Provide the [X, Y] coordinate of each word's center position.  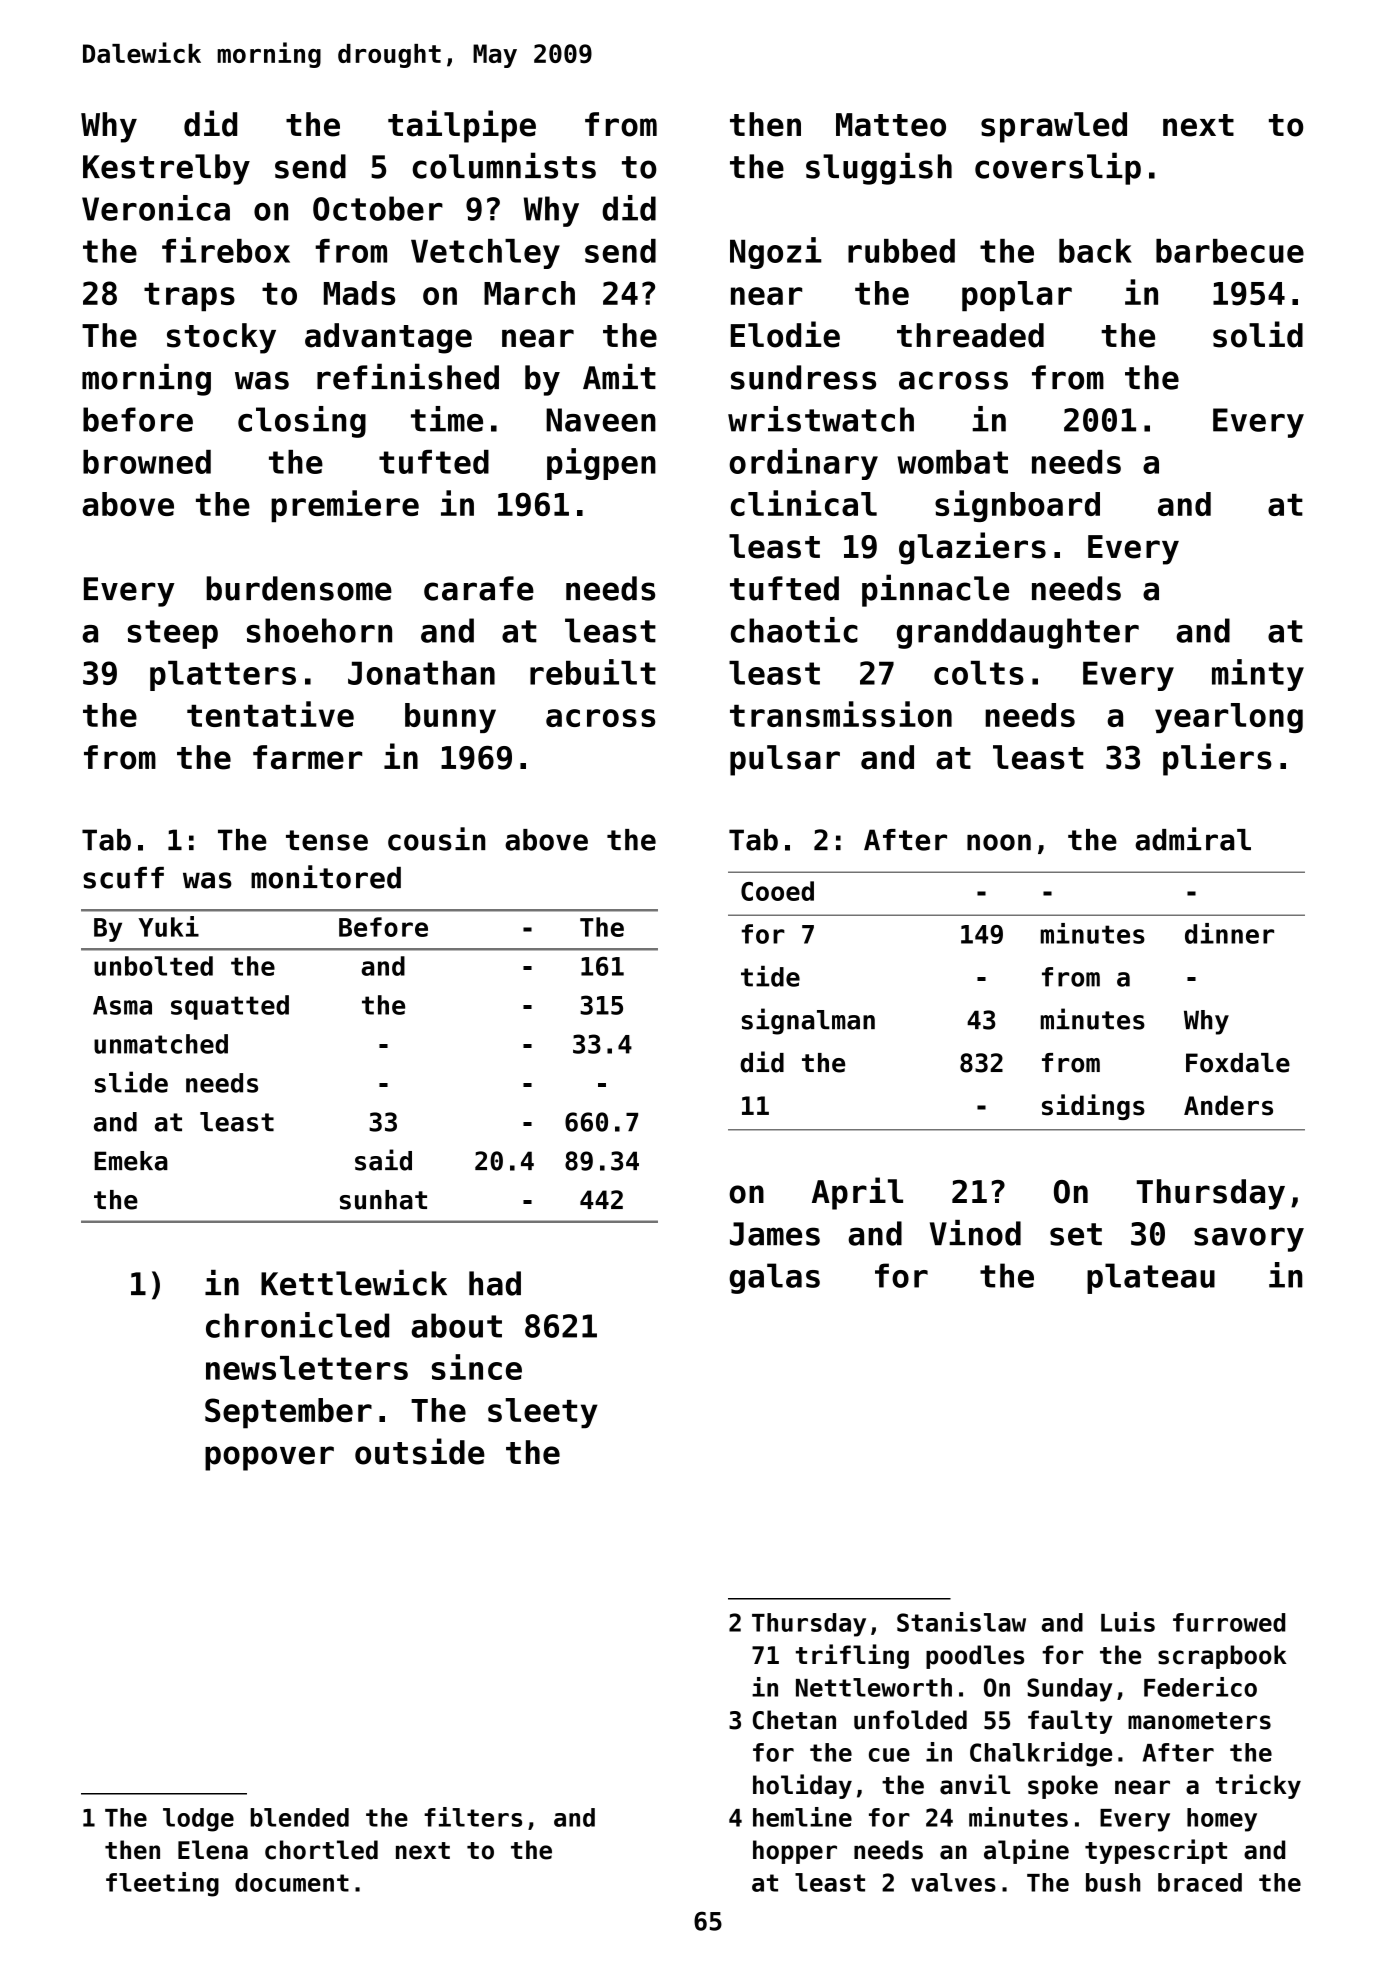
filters [473, 1817]
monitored [326, 877]
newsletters [307, 1368]
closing [302, 422]
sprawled [1054, 127]
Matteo [891, 125]
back [1095, 251]
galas [774, 1278]
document [292, 1882]
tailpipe [462, 126]
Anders [1228, 1105]
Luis [1128, 1622]
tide [770, 976]
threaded [970, 335]
